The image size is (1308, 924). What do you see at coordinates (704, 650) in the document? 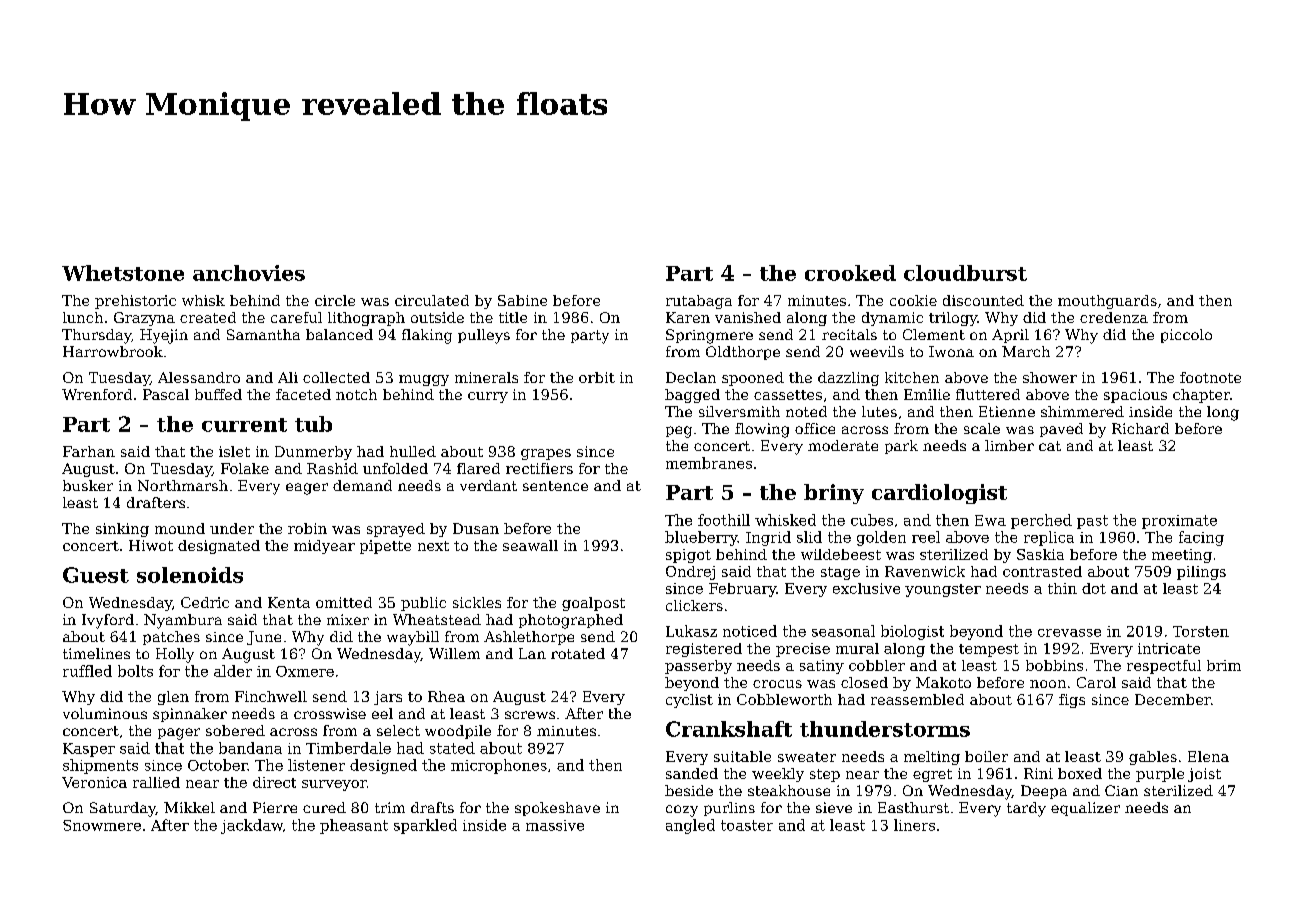
I see `registered` at bounding box center [704, 650].
